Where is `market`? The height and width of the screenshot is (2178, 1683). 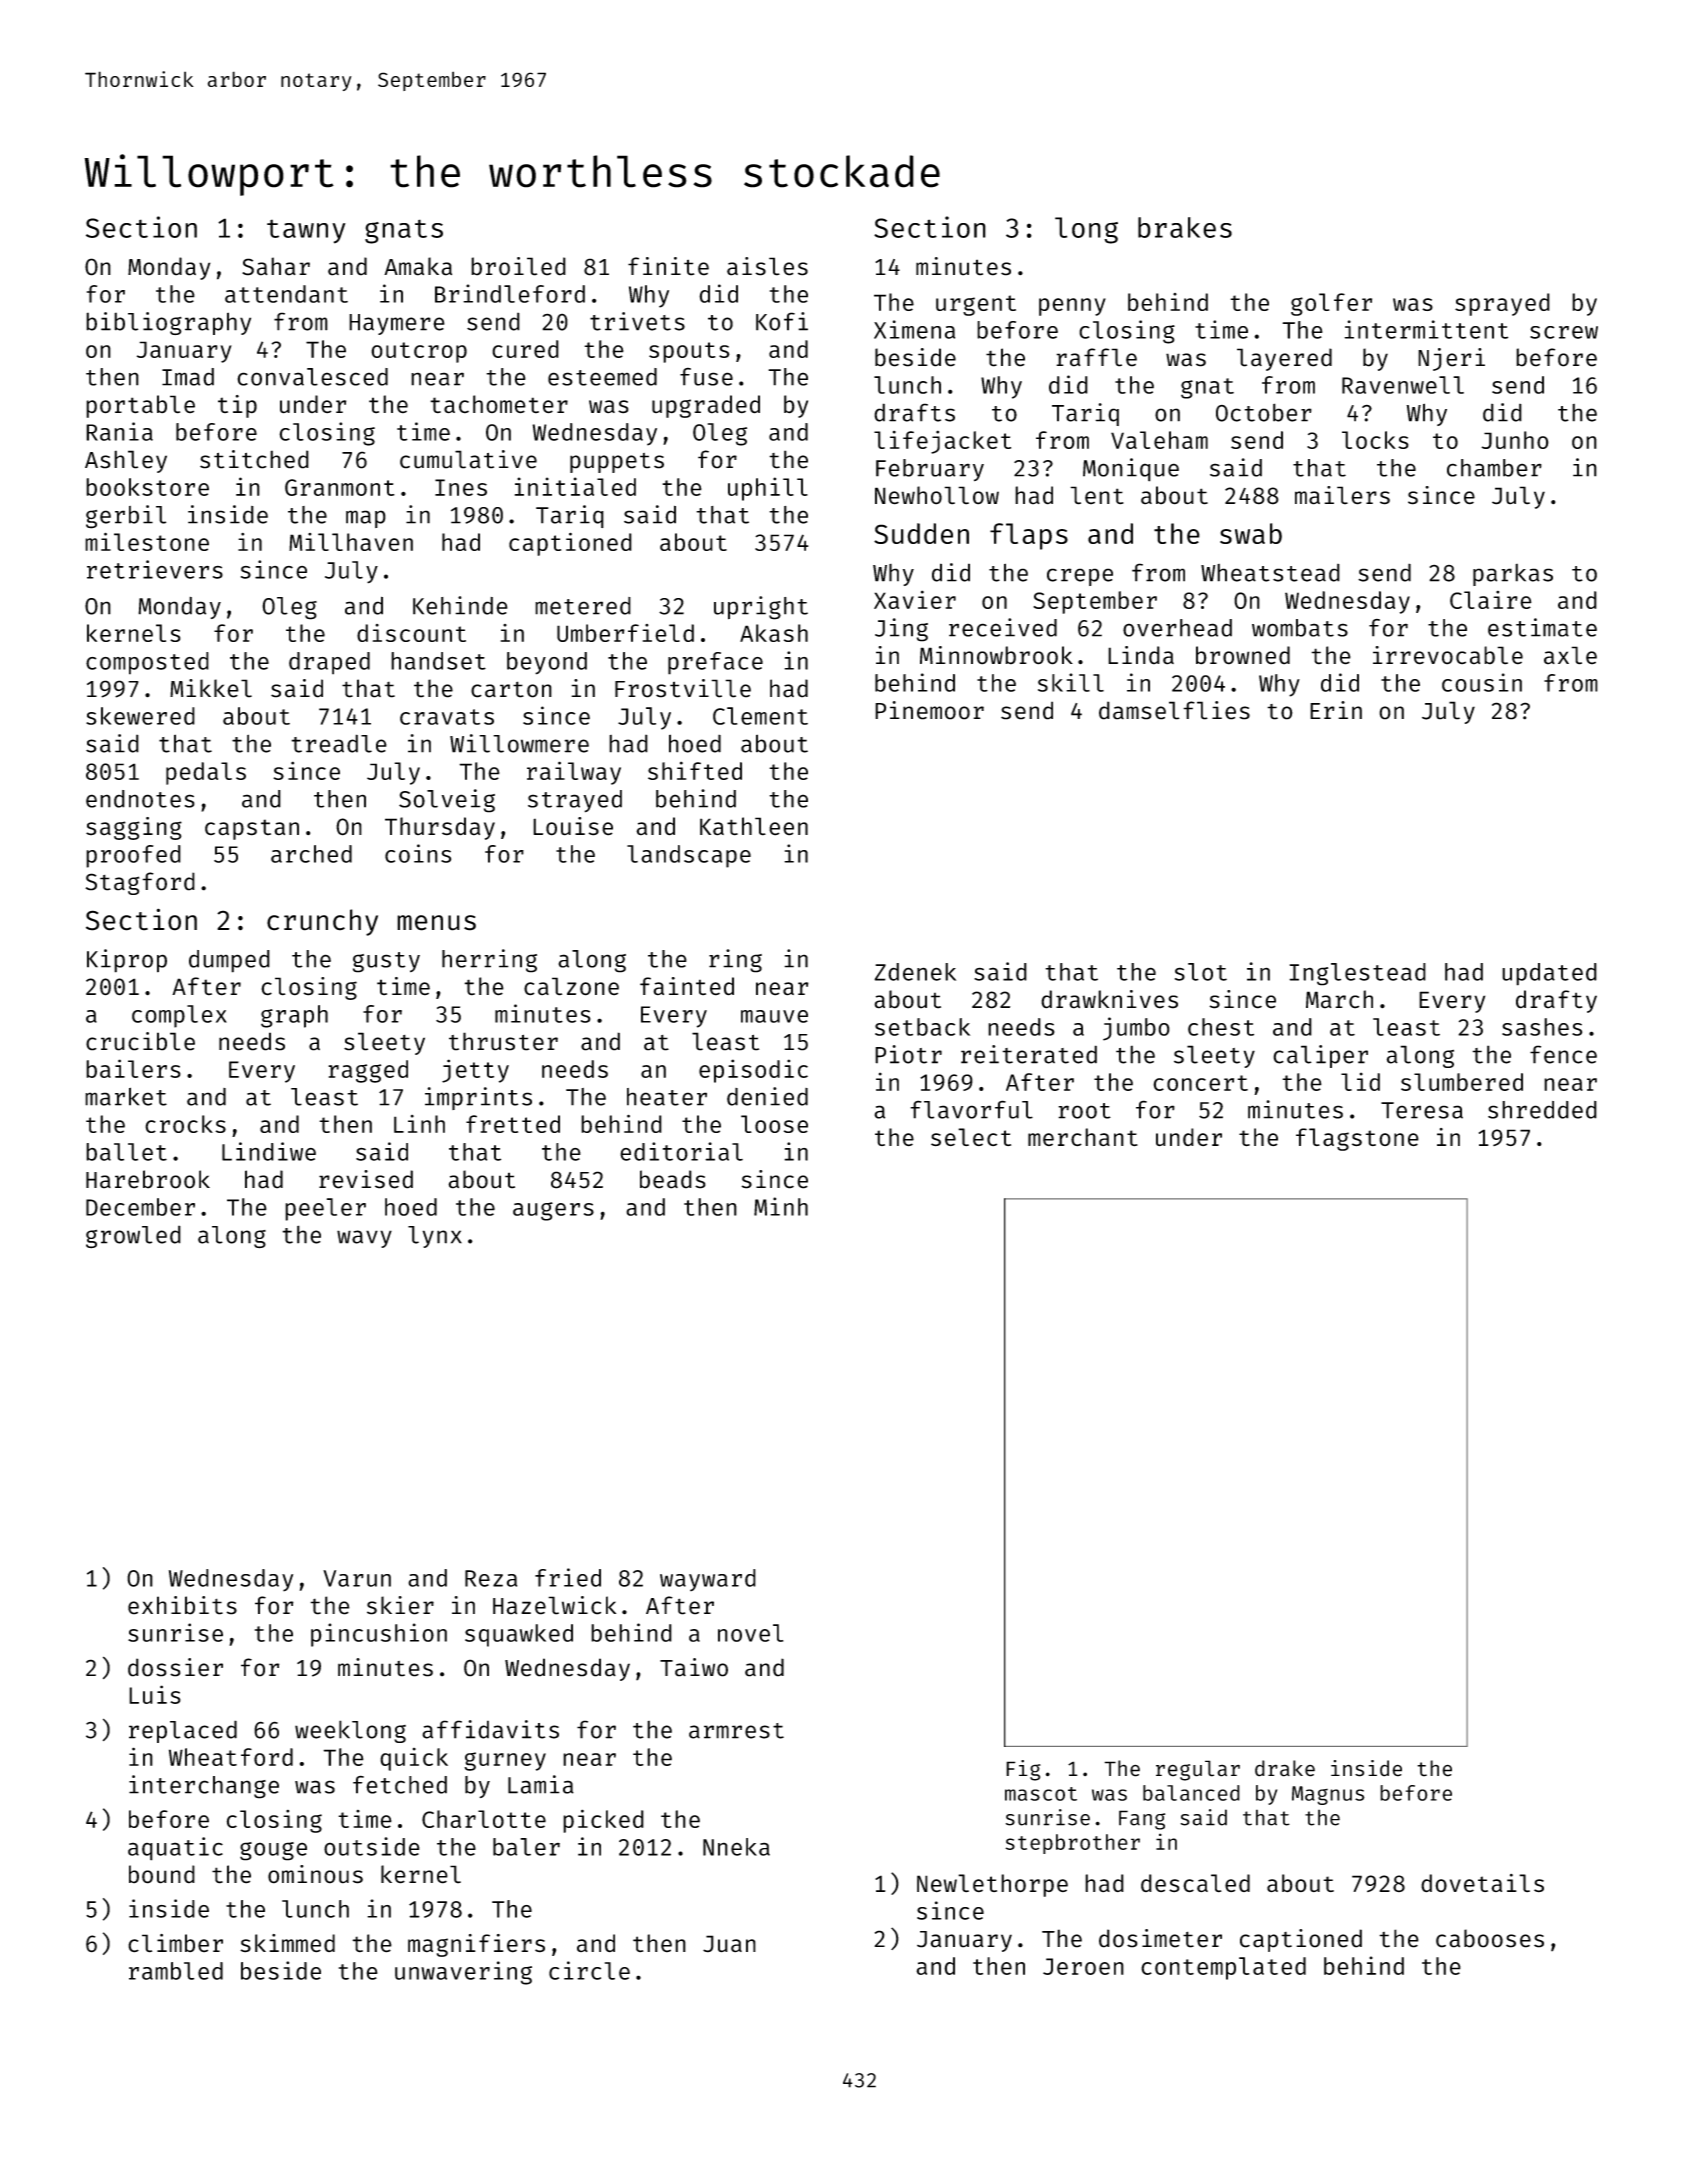
market is located at coordinates (126, 1096).
